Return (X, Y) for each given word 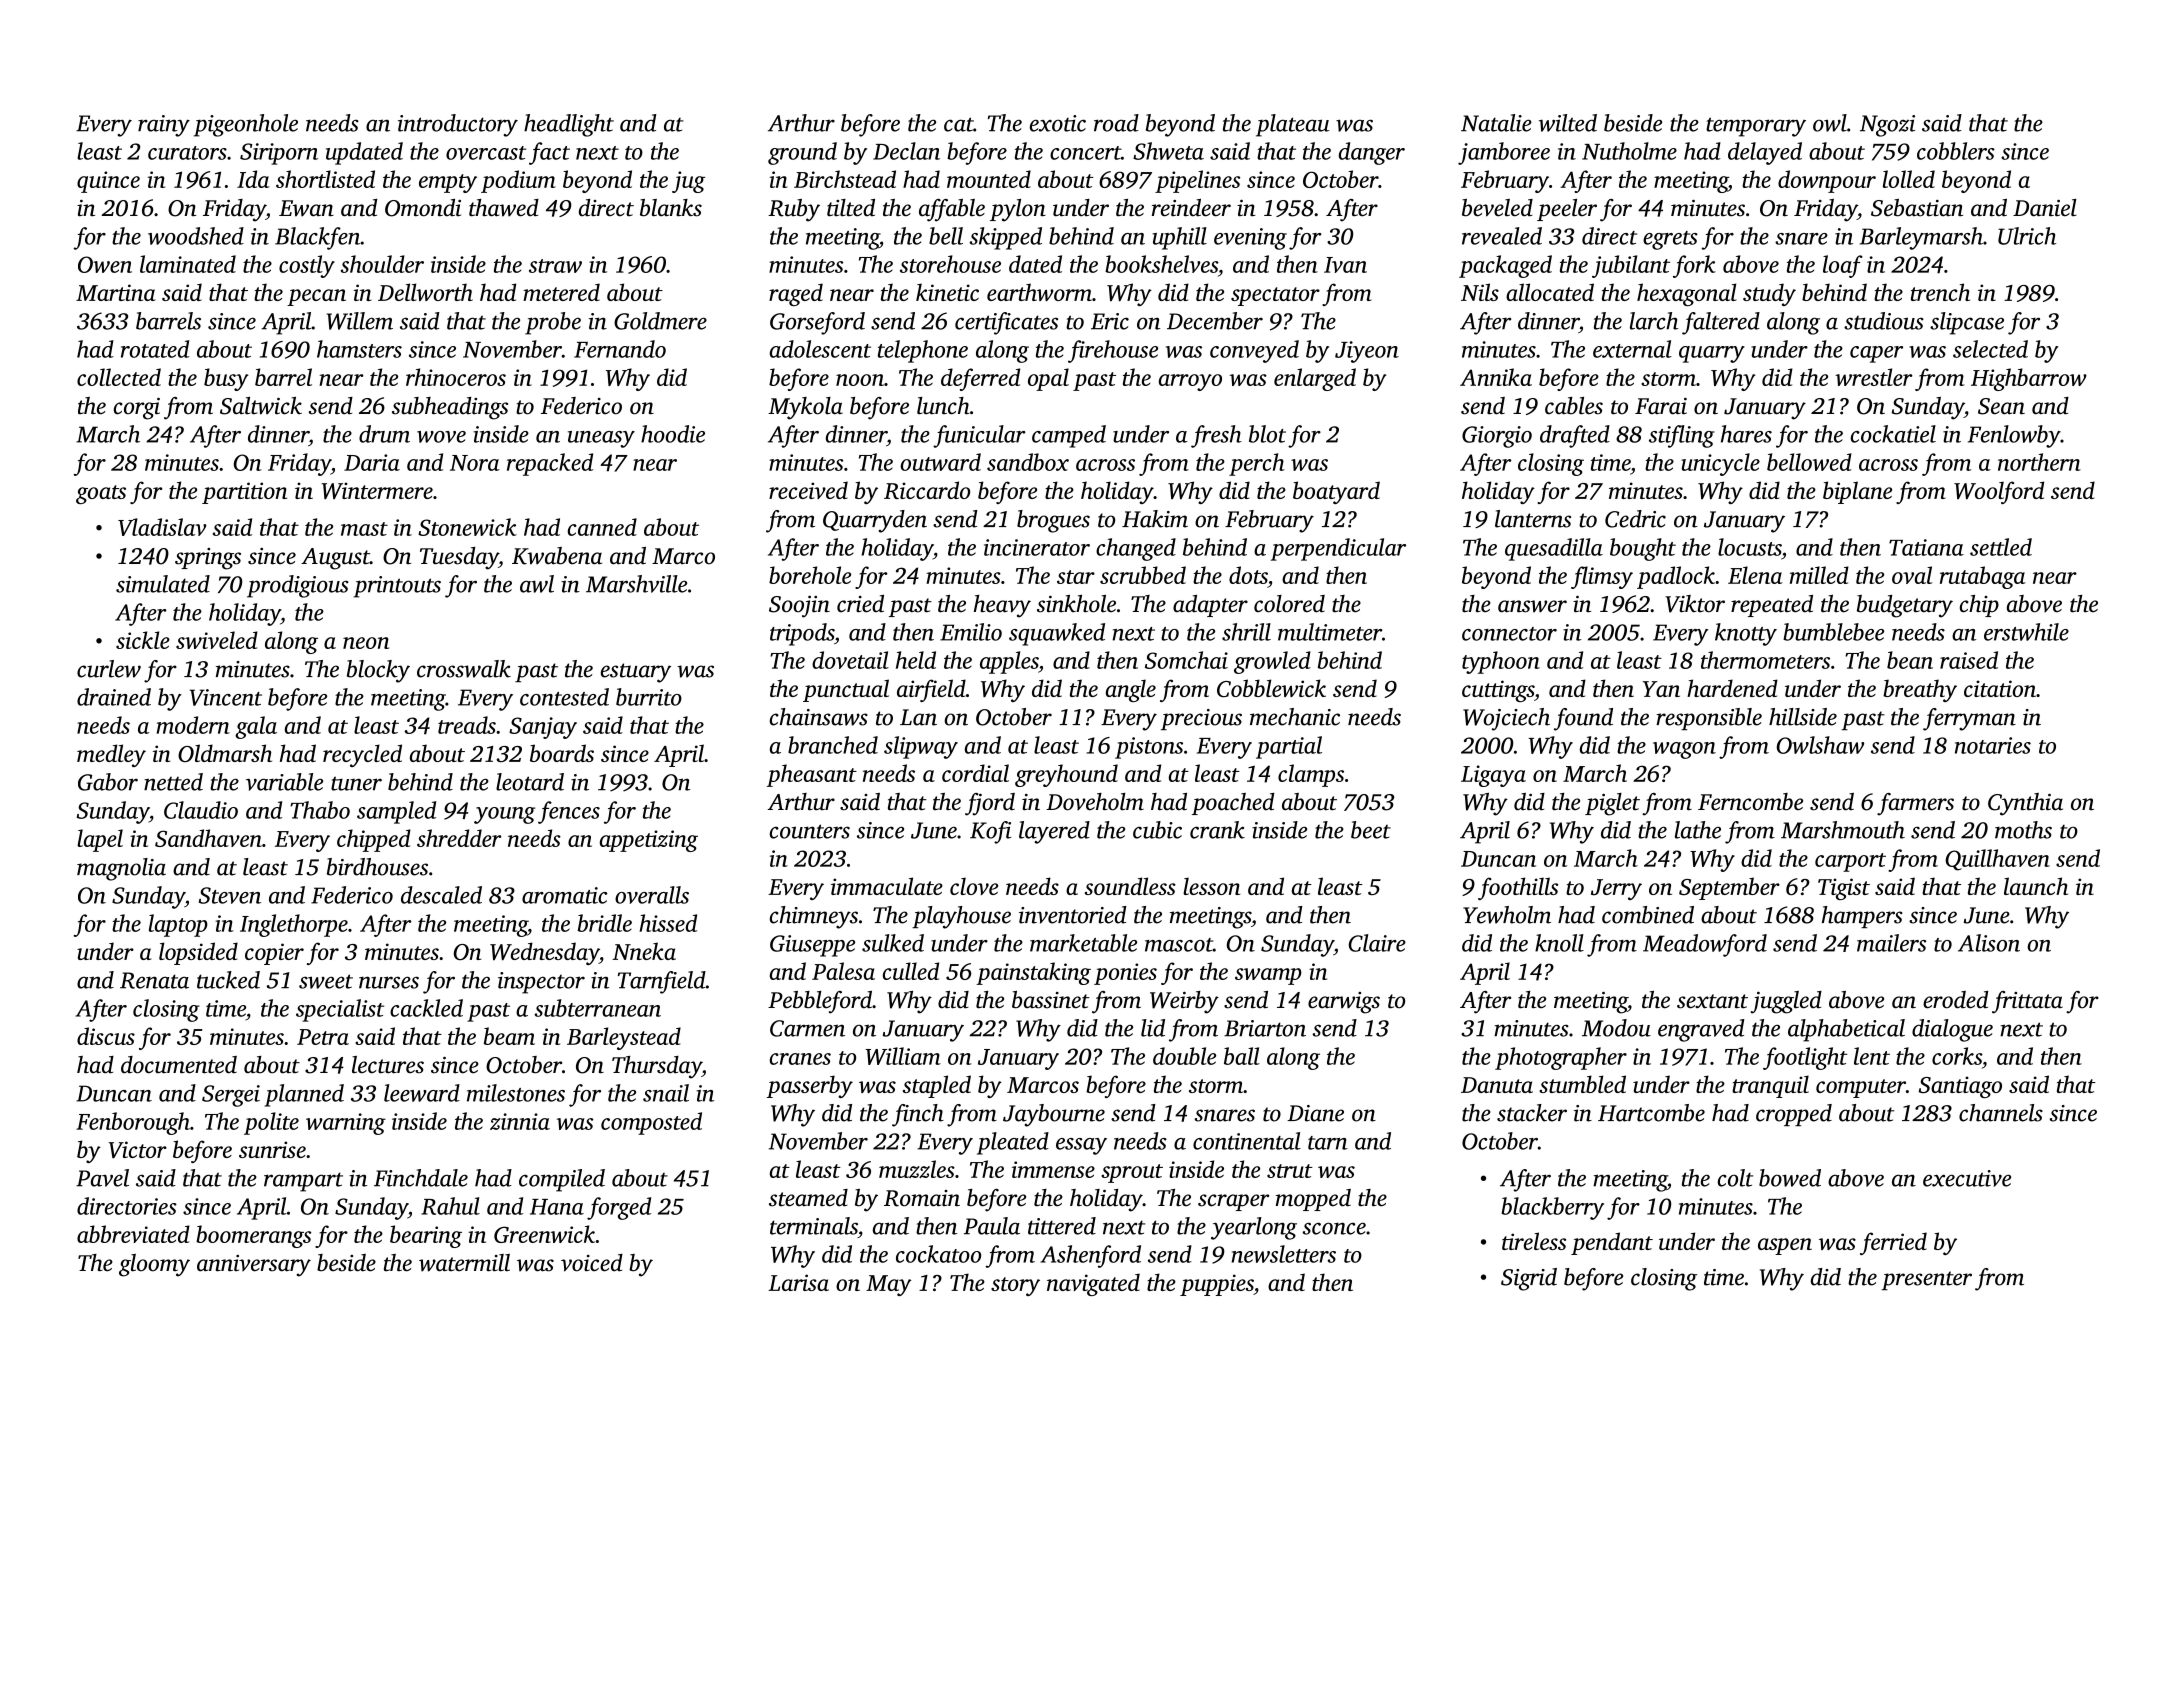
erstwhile (2026, 632)
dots (1248, 575)
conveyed (1254, 351)
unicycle (1720, 464)
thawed (504, 208)
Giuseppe (812, 946)
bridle (605, 923)
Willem (360, 321)
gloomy (154, 1265)
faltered (1721, 323)
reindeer (1191, 208)
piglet (1612, 804)
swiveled (217, 640)
